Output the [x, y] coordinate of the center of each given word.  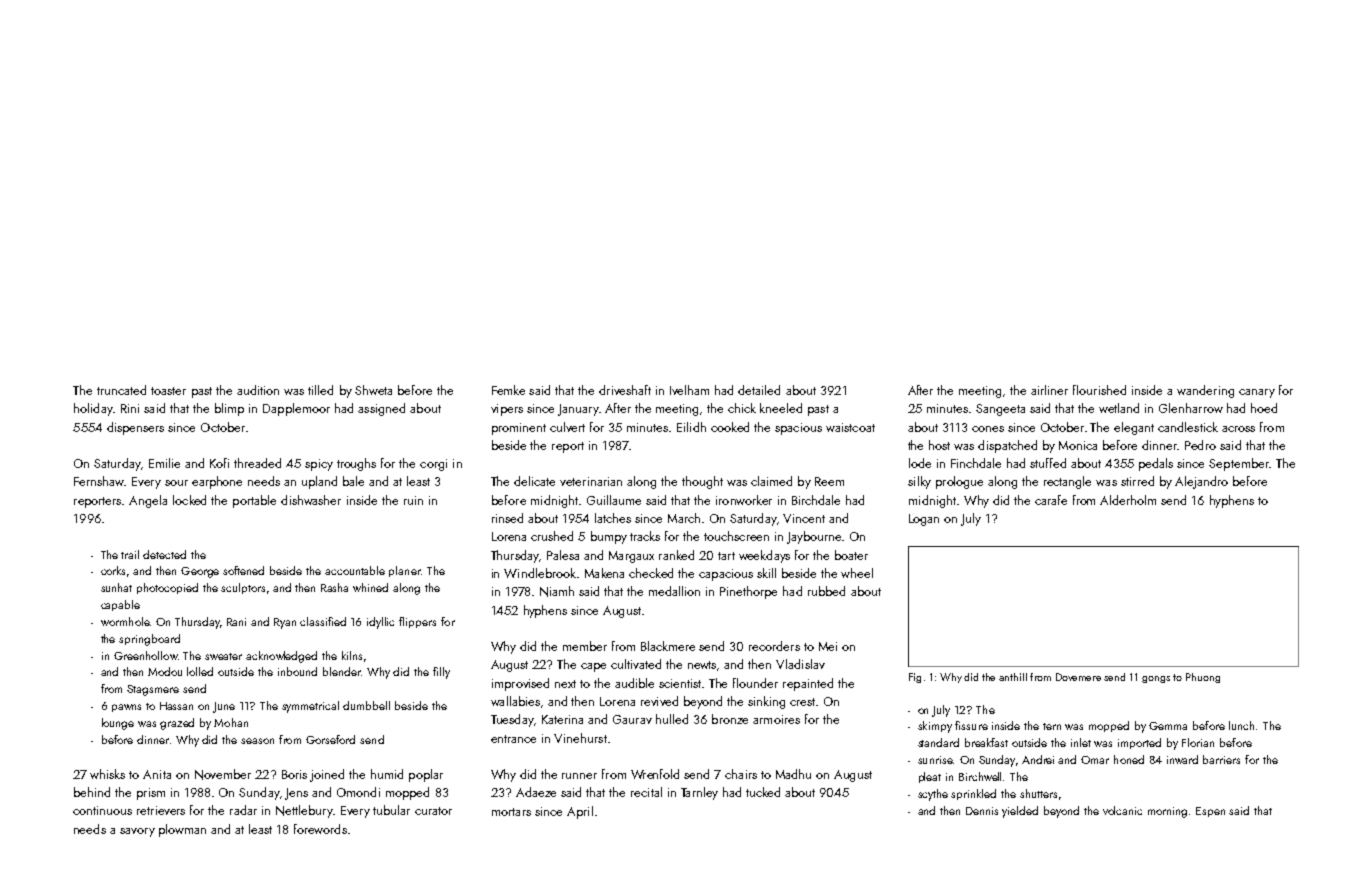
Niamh [557, 591]
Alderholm [1128, 500]
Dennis [982, 811]
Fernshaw [99, 481]
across [1238, 429]
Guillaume [614, 500]
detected [164, 554]
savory [137, 832]
